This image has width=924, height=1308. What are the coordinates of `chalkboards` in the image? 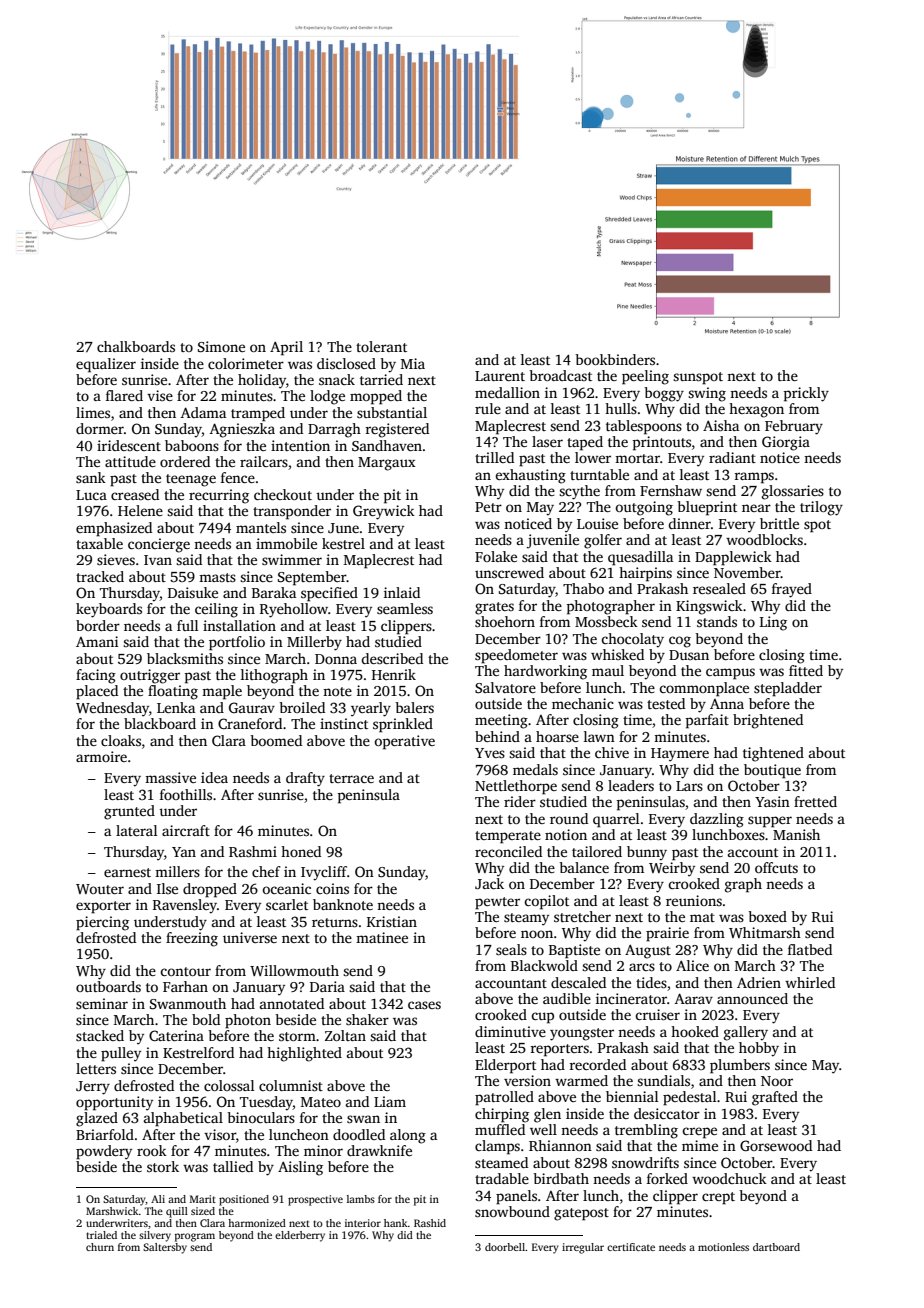 It's located at (136, 346).
